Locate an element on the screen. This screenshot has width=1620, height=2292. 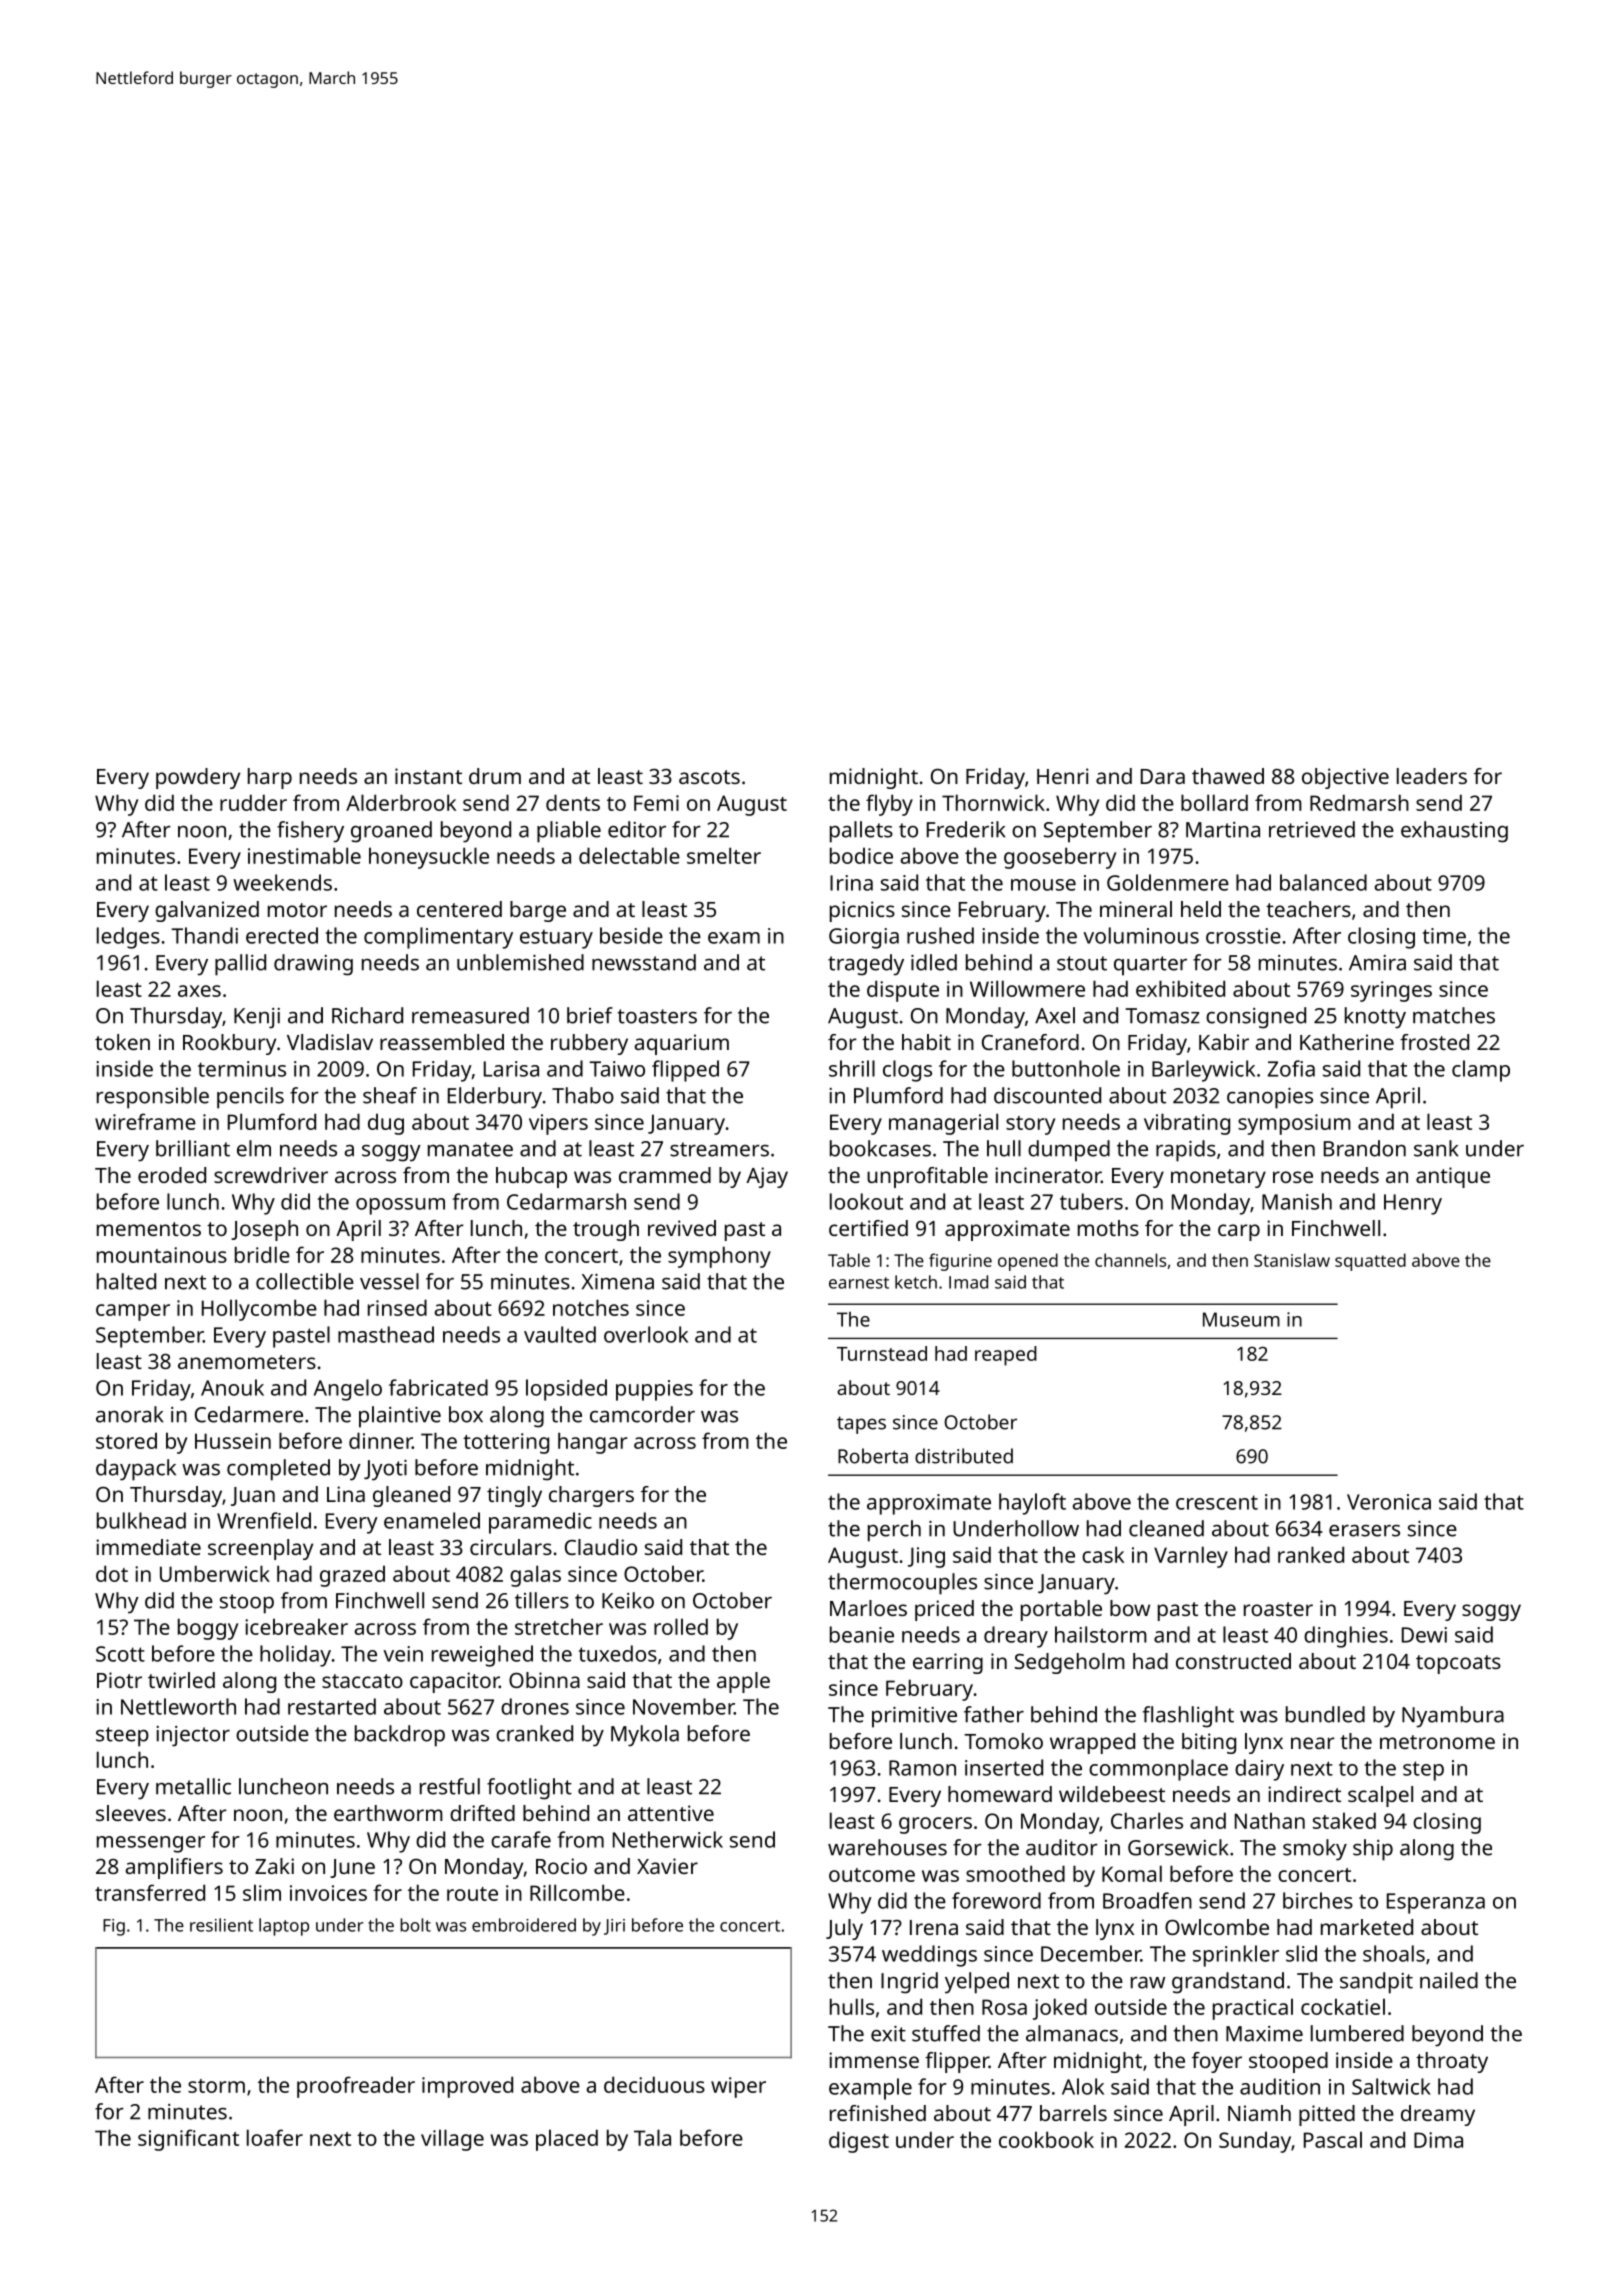
crescent is located at coordinates (1217, 1502).
